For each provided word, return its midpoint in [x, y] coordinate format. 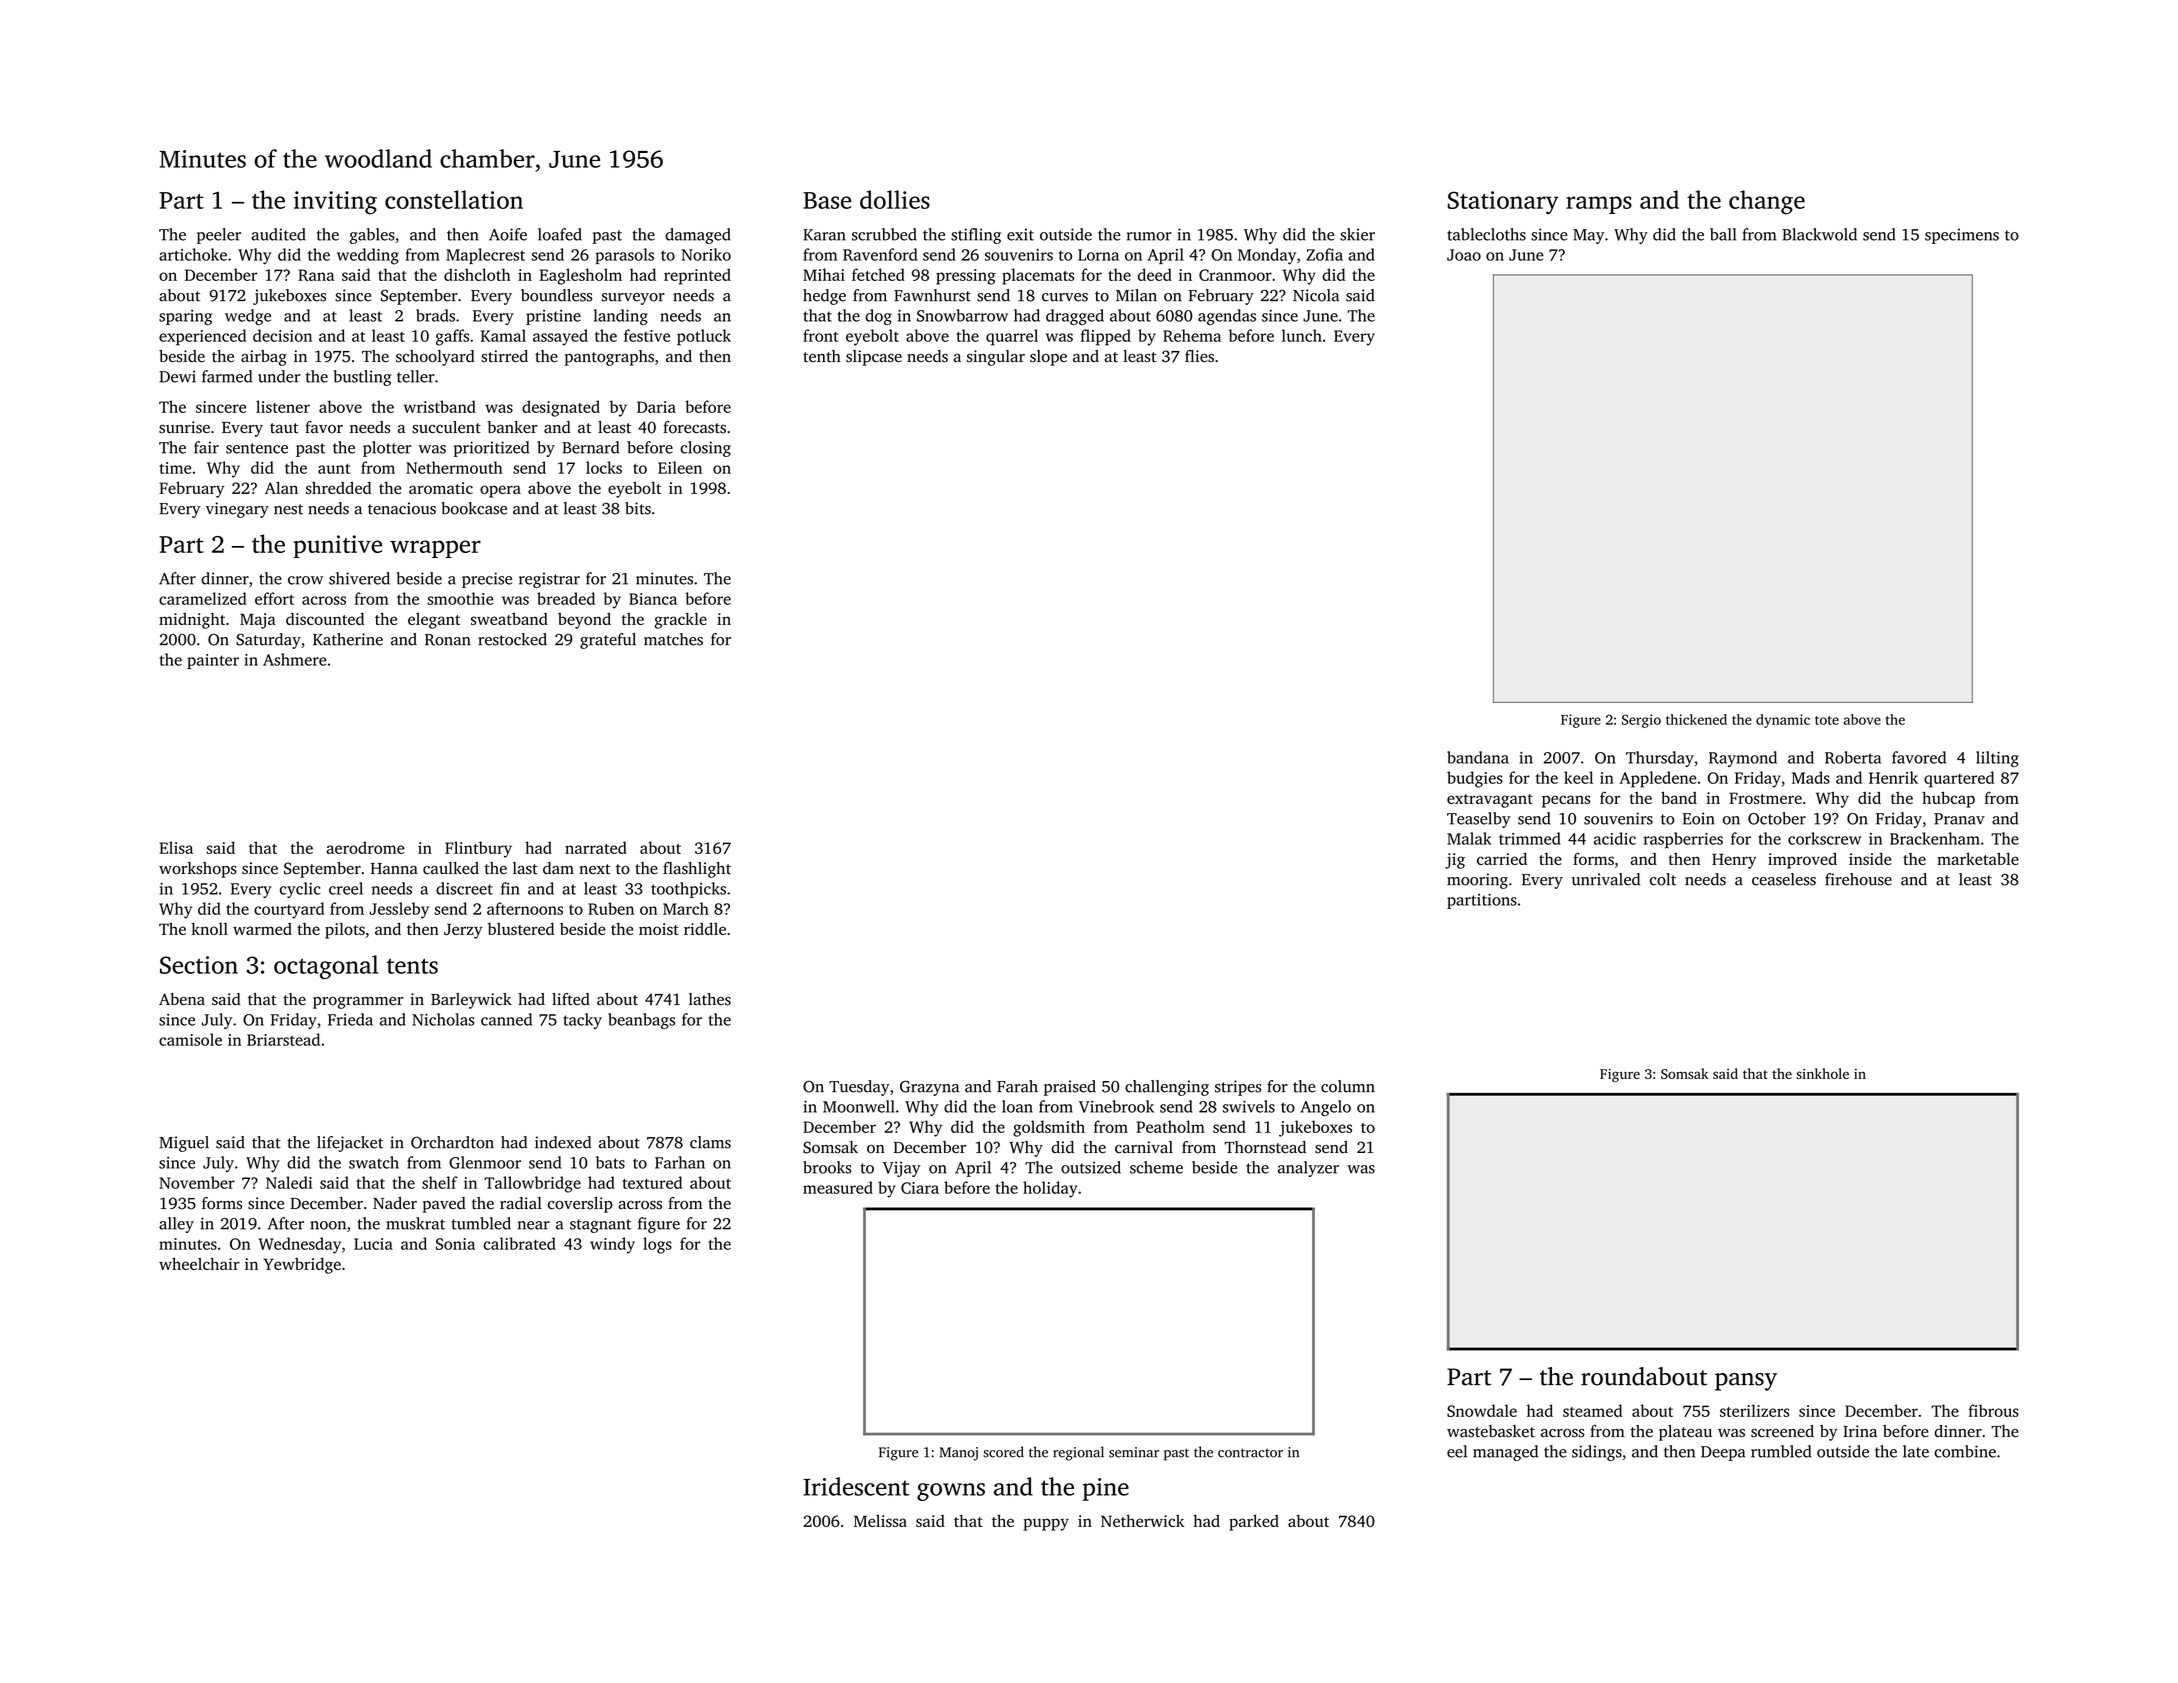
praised [1070, 1088]
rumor [1149, 236]
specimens [1962, 236]
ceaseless [1784, 879]
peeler [219, 236]
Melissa [880, 1520]
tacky [582, 1021]
